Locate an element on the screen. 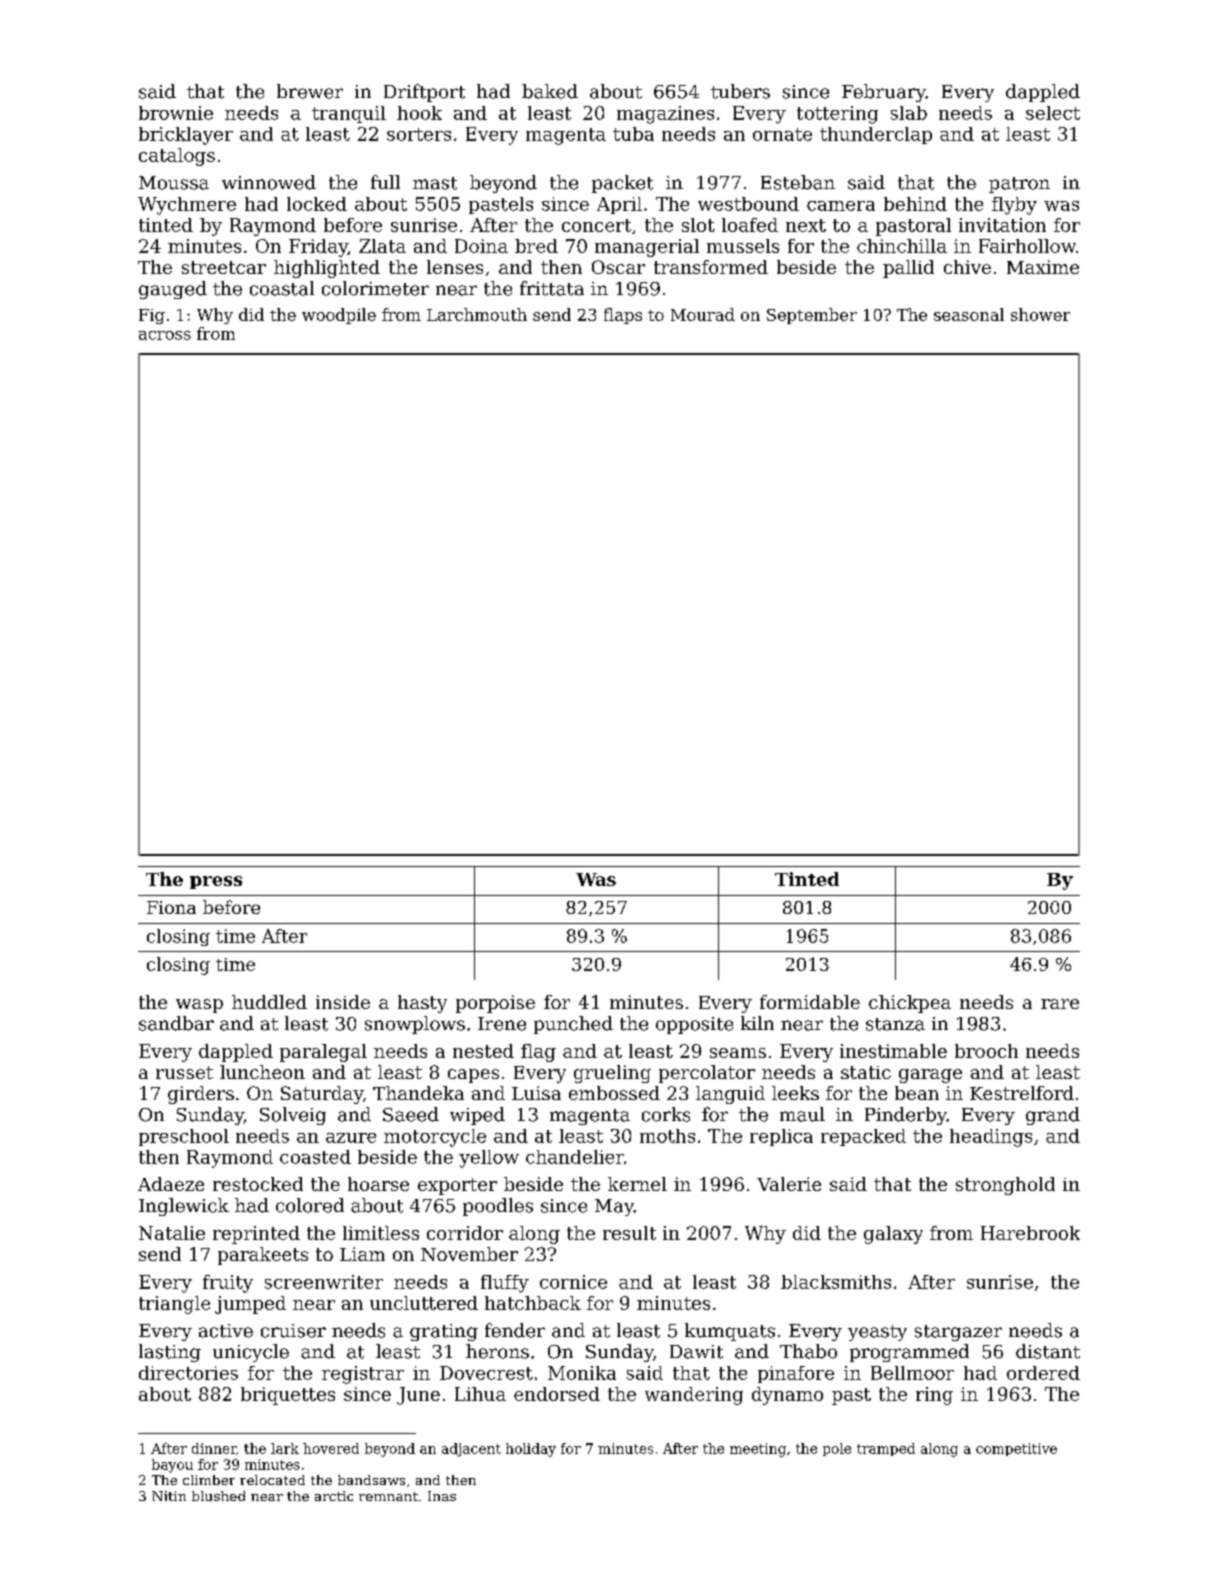 The image size is (1218, 1576). directories is located at coordinates (188, 1373).
